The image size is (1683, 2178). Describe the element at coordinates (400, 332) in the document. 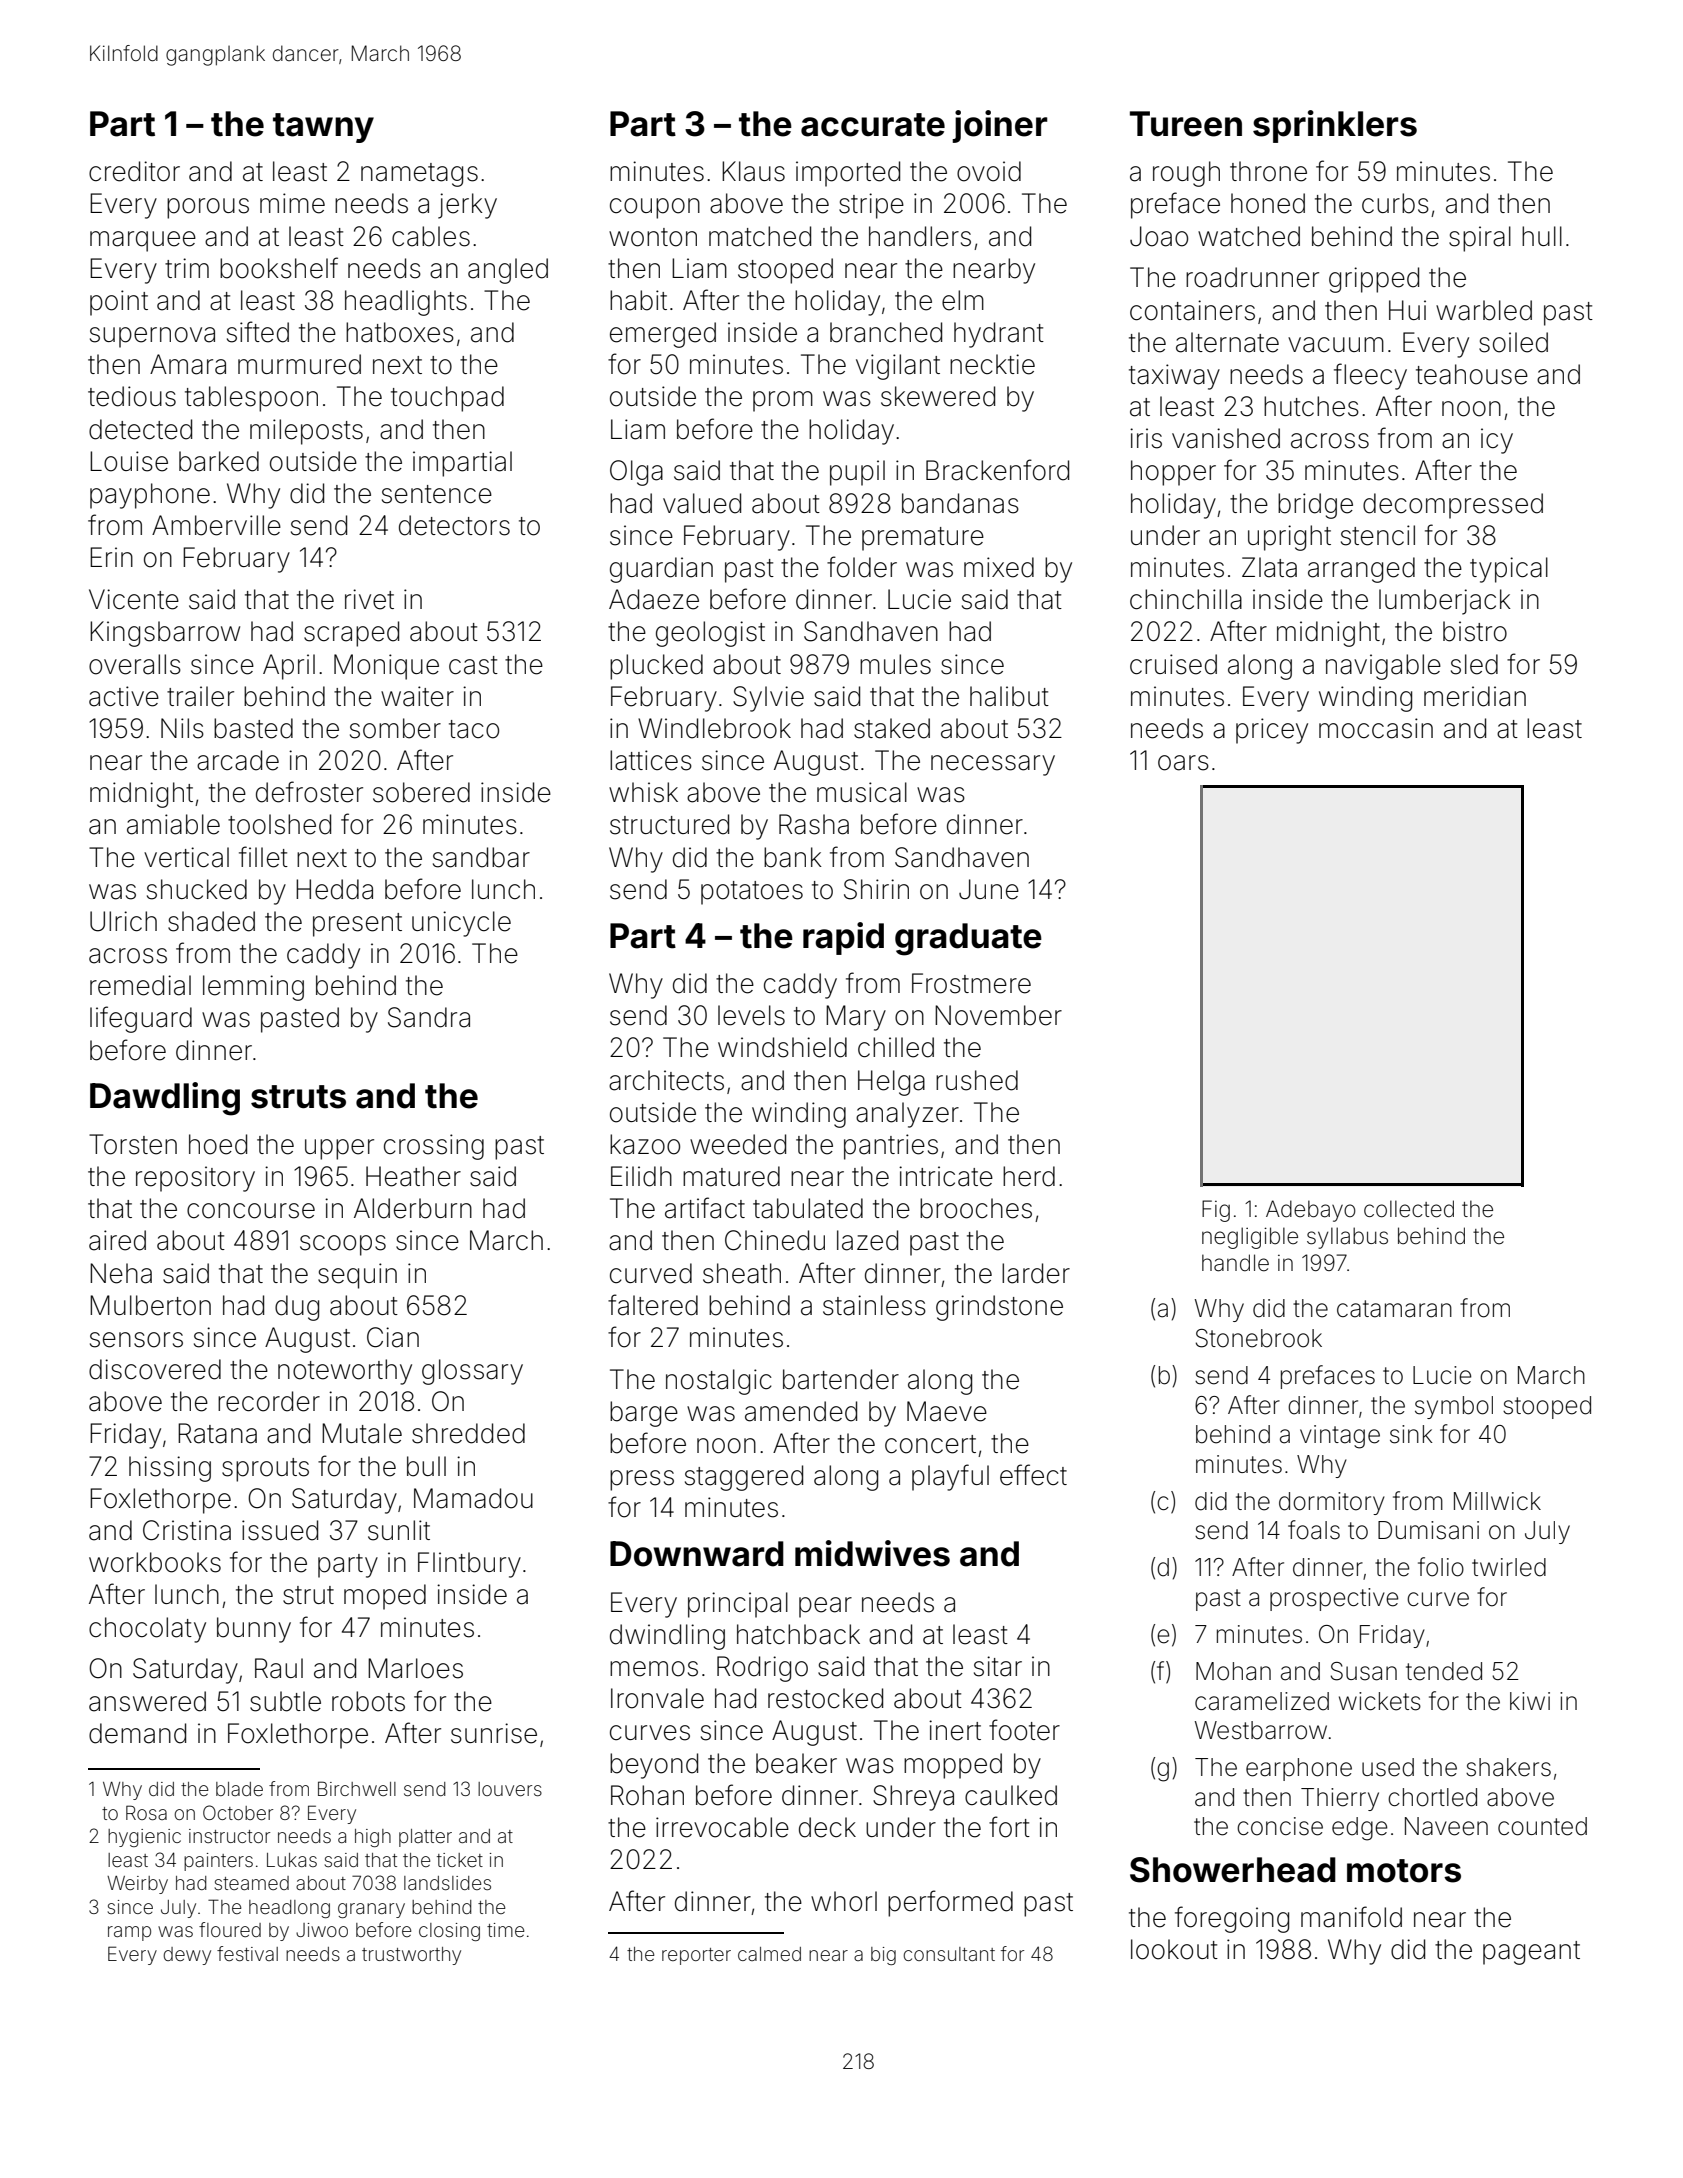

I see `hatboxes` at that location.
